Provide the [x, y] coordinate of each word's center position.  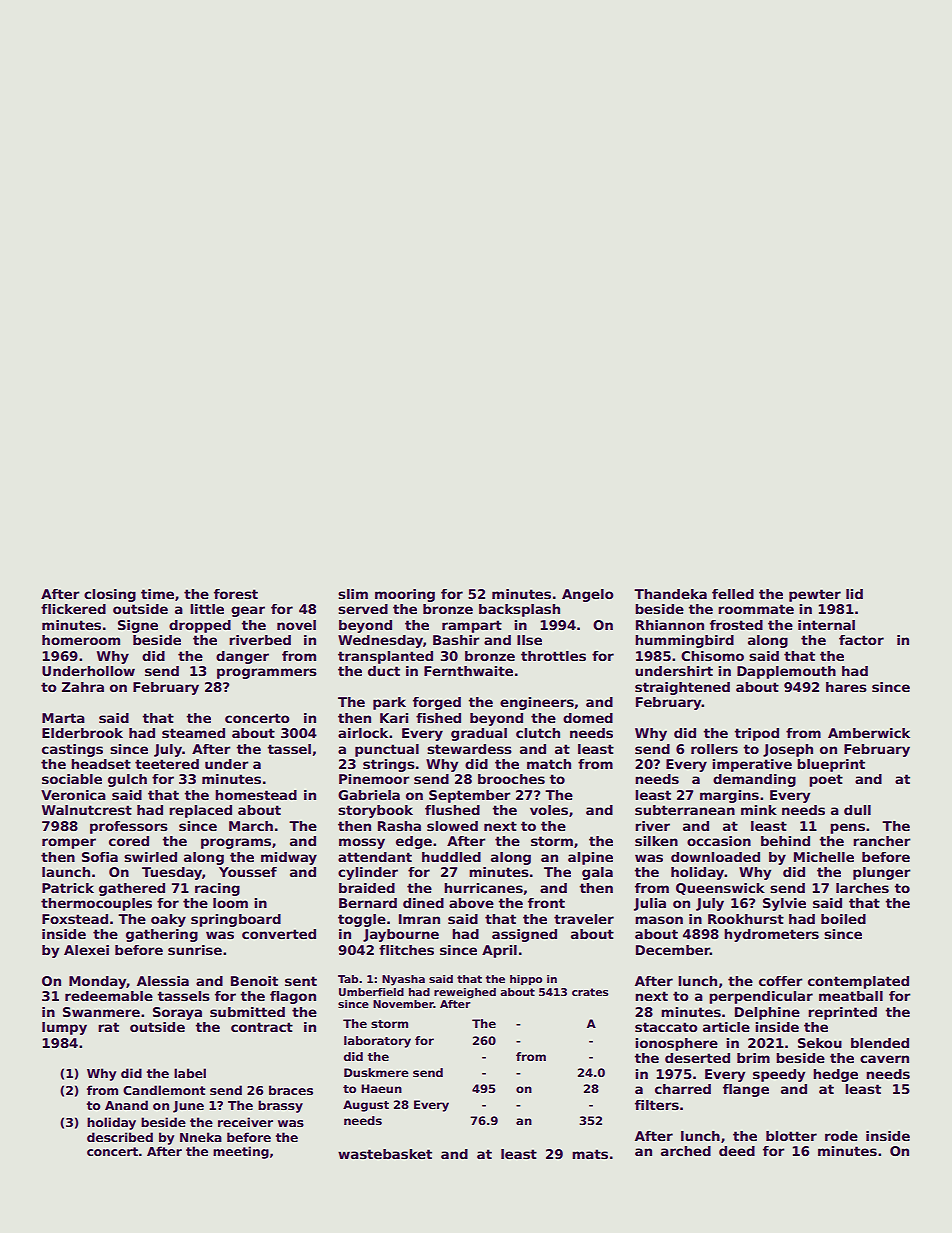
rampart [472, 626]
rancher [881, 841]
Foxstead [75, 919]
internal [826, 625]
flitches [406, 950]
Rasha [399, 826]
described [120, 1137]
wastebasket [385, 1154]
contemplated [858, 982]
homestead [256, 795]
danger [242, 657]
